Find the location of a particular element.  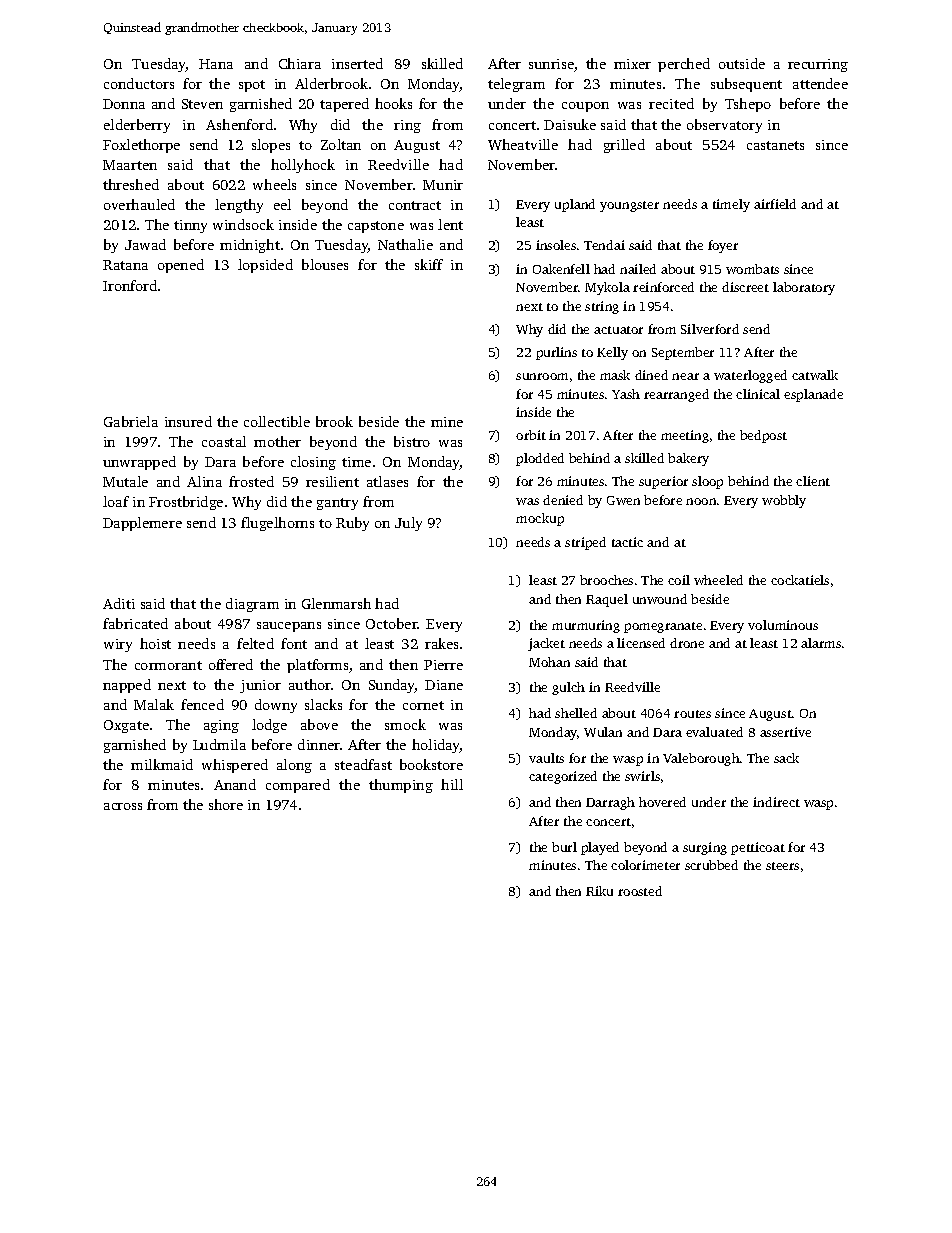

collectible is located at coordinates (277, 421).
